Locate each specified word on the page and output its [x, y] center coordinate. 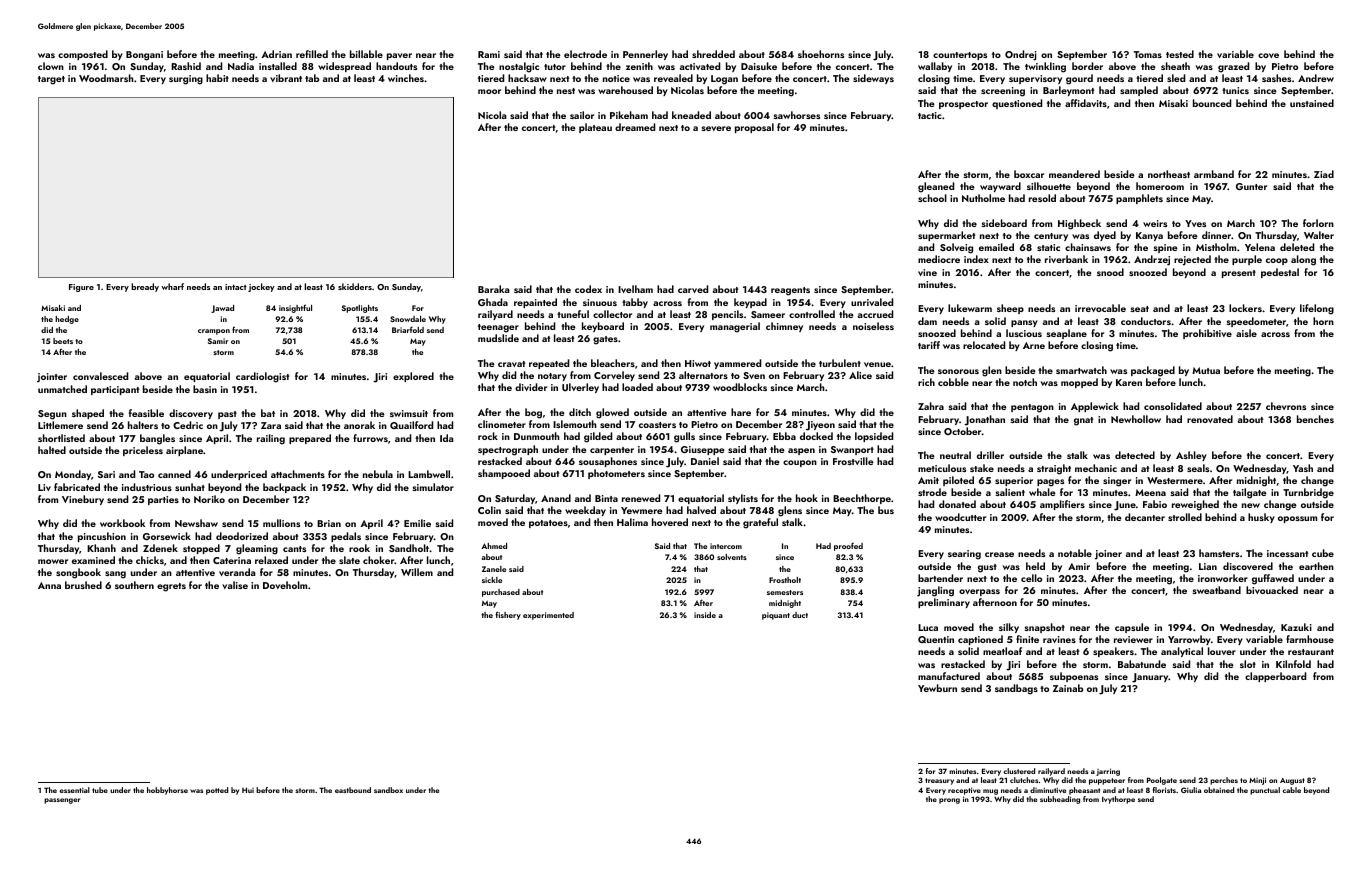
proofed [848, 547]
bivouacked [1272, 590]
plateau [595, 128]
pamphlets [1139, 199]
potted [217, 791]
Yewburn [937, 688]
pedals [346, 537]
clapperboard [1275, 677]
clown [51, 66]
